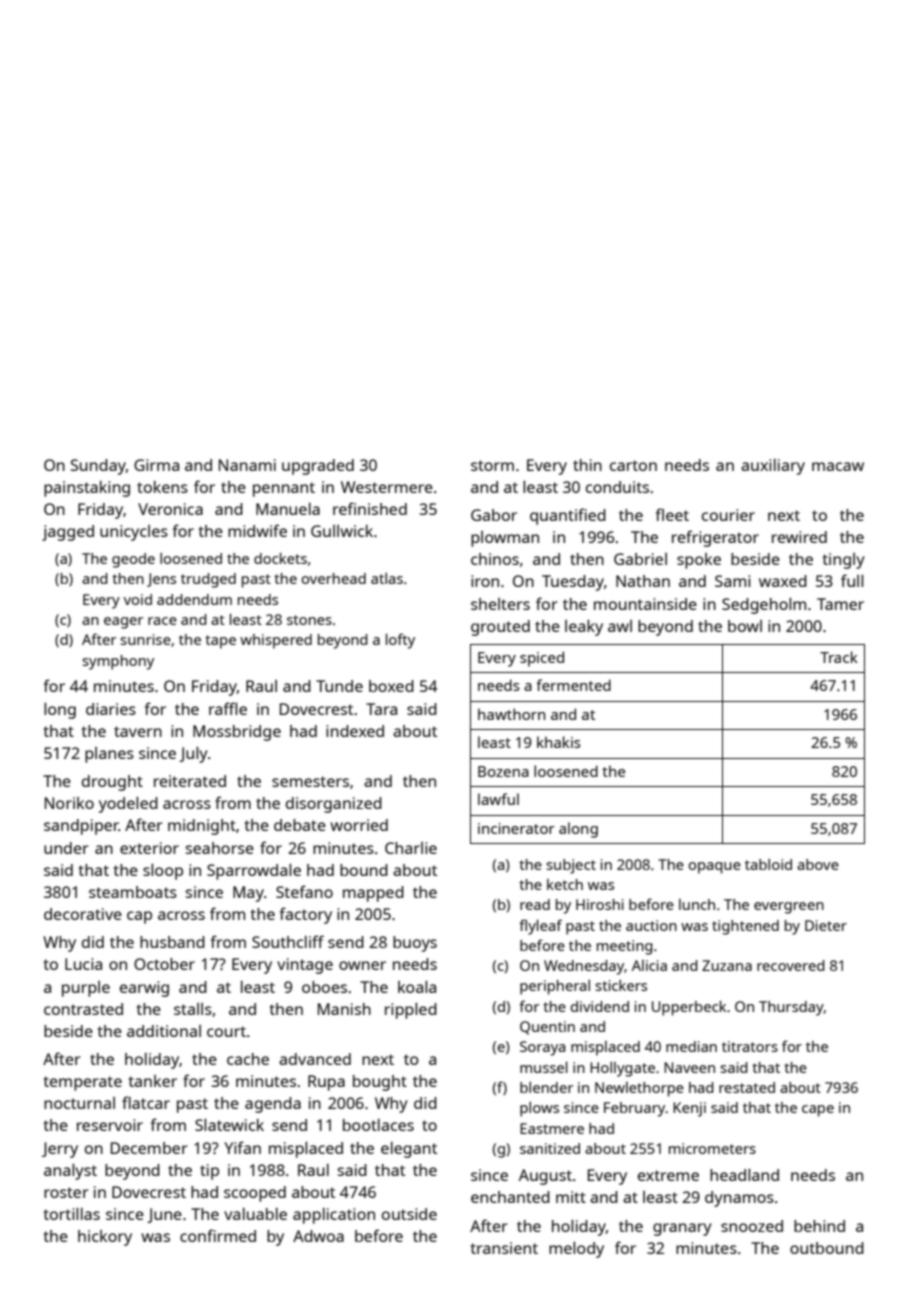 The image size is (908, 1316). Describe the element at coordinates (789, 908) in the image. I see `evergreen` at that location.
